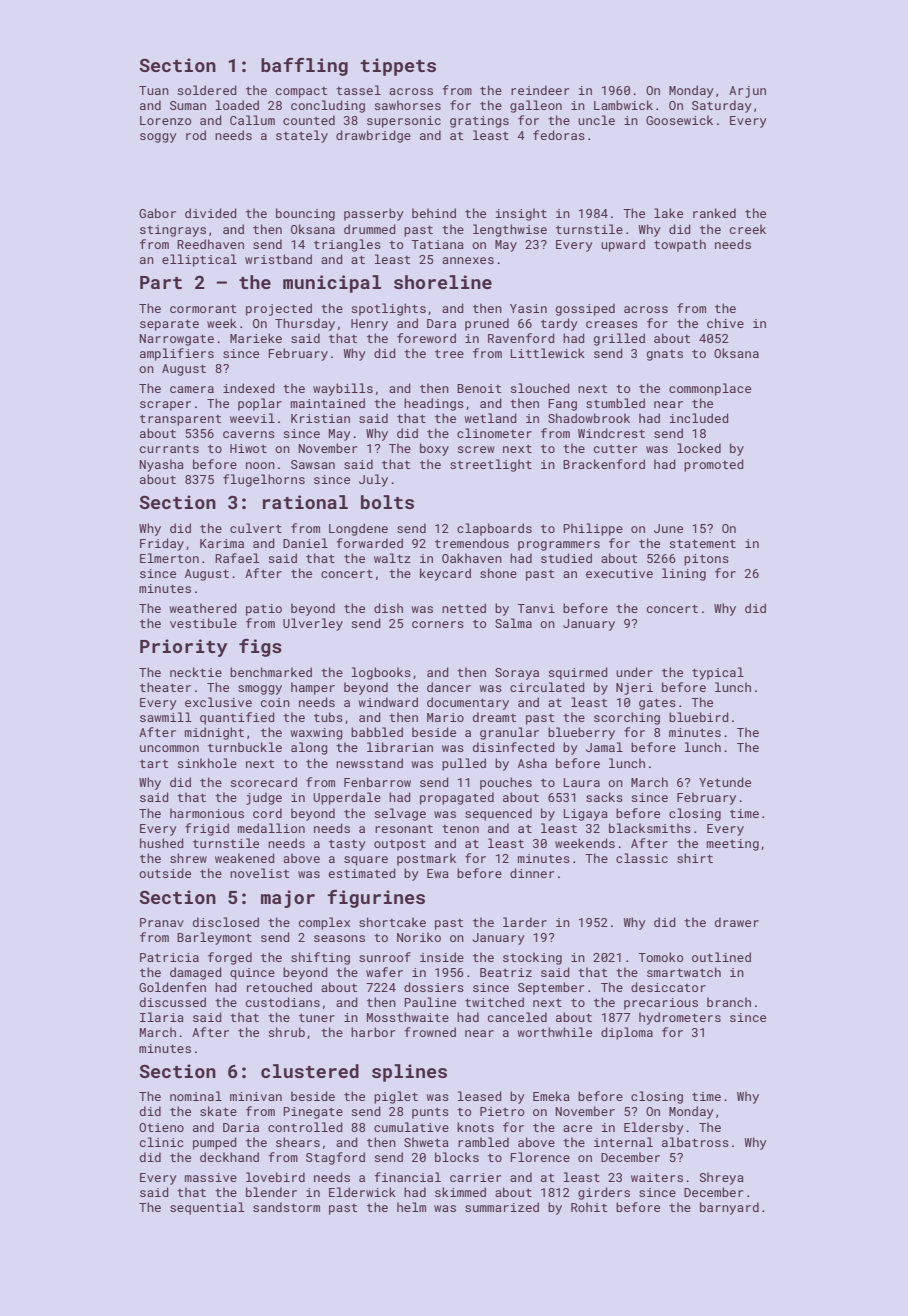  What do you see at coordinates (196, 1096) in the page?
I see `nominal` at bounding box center [196, 1096].
